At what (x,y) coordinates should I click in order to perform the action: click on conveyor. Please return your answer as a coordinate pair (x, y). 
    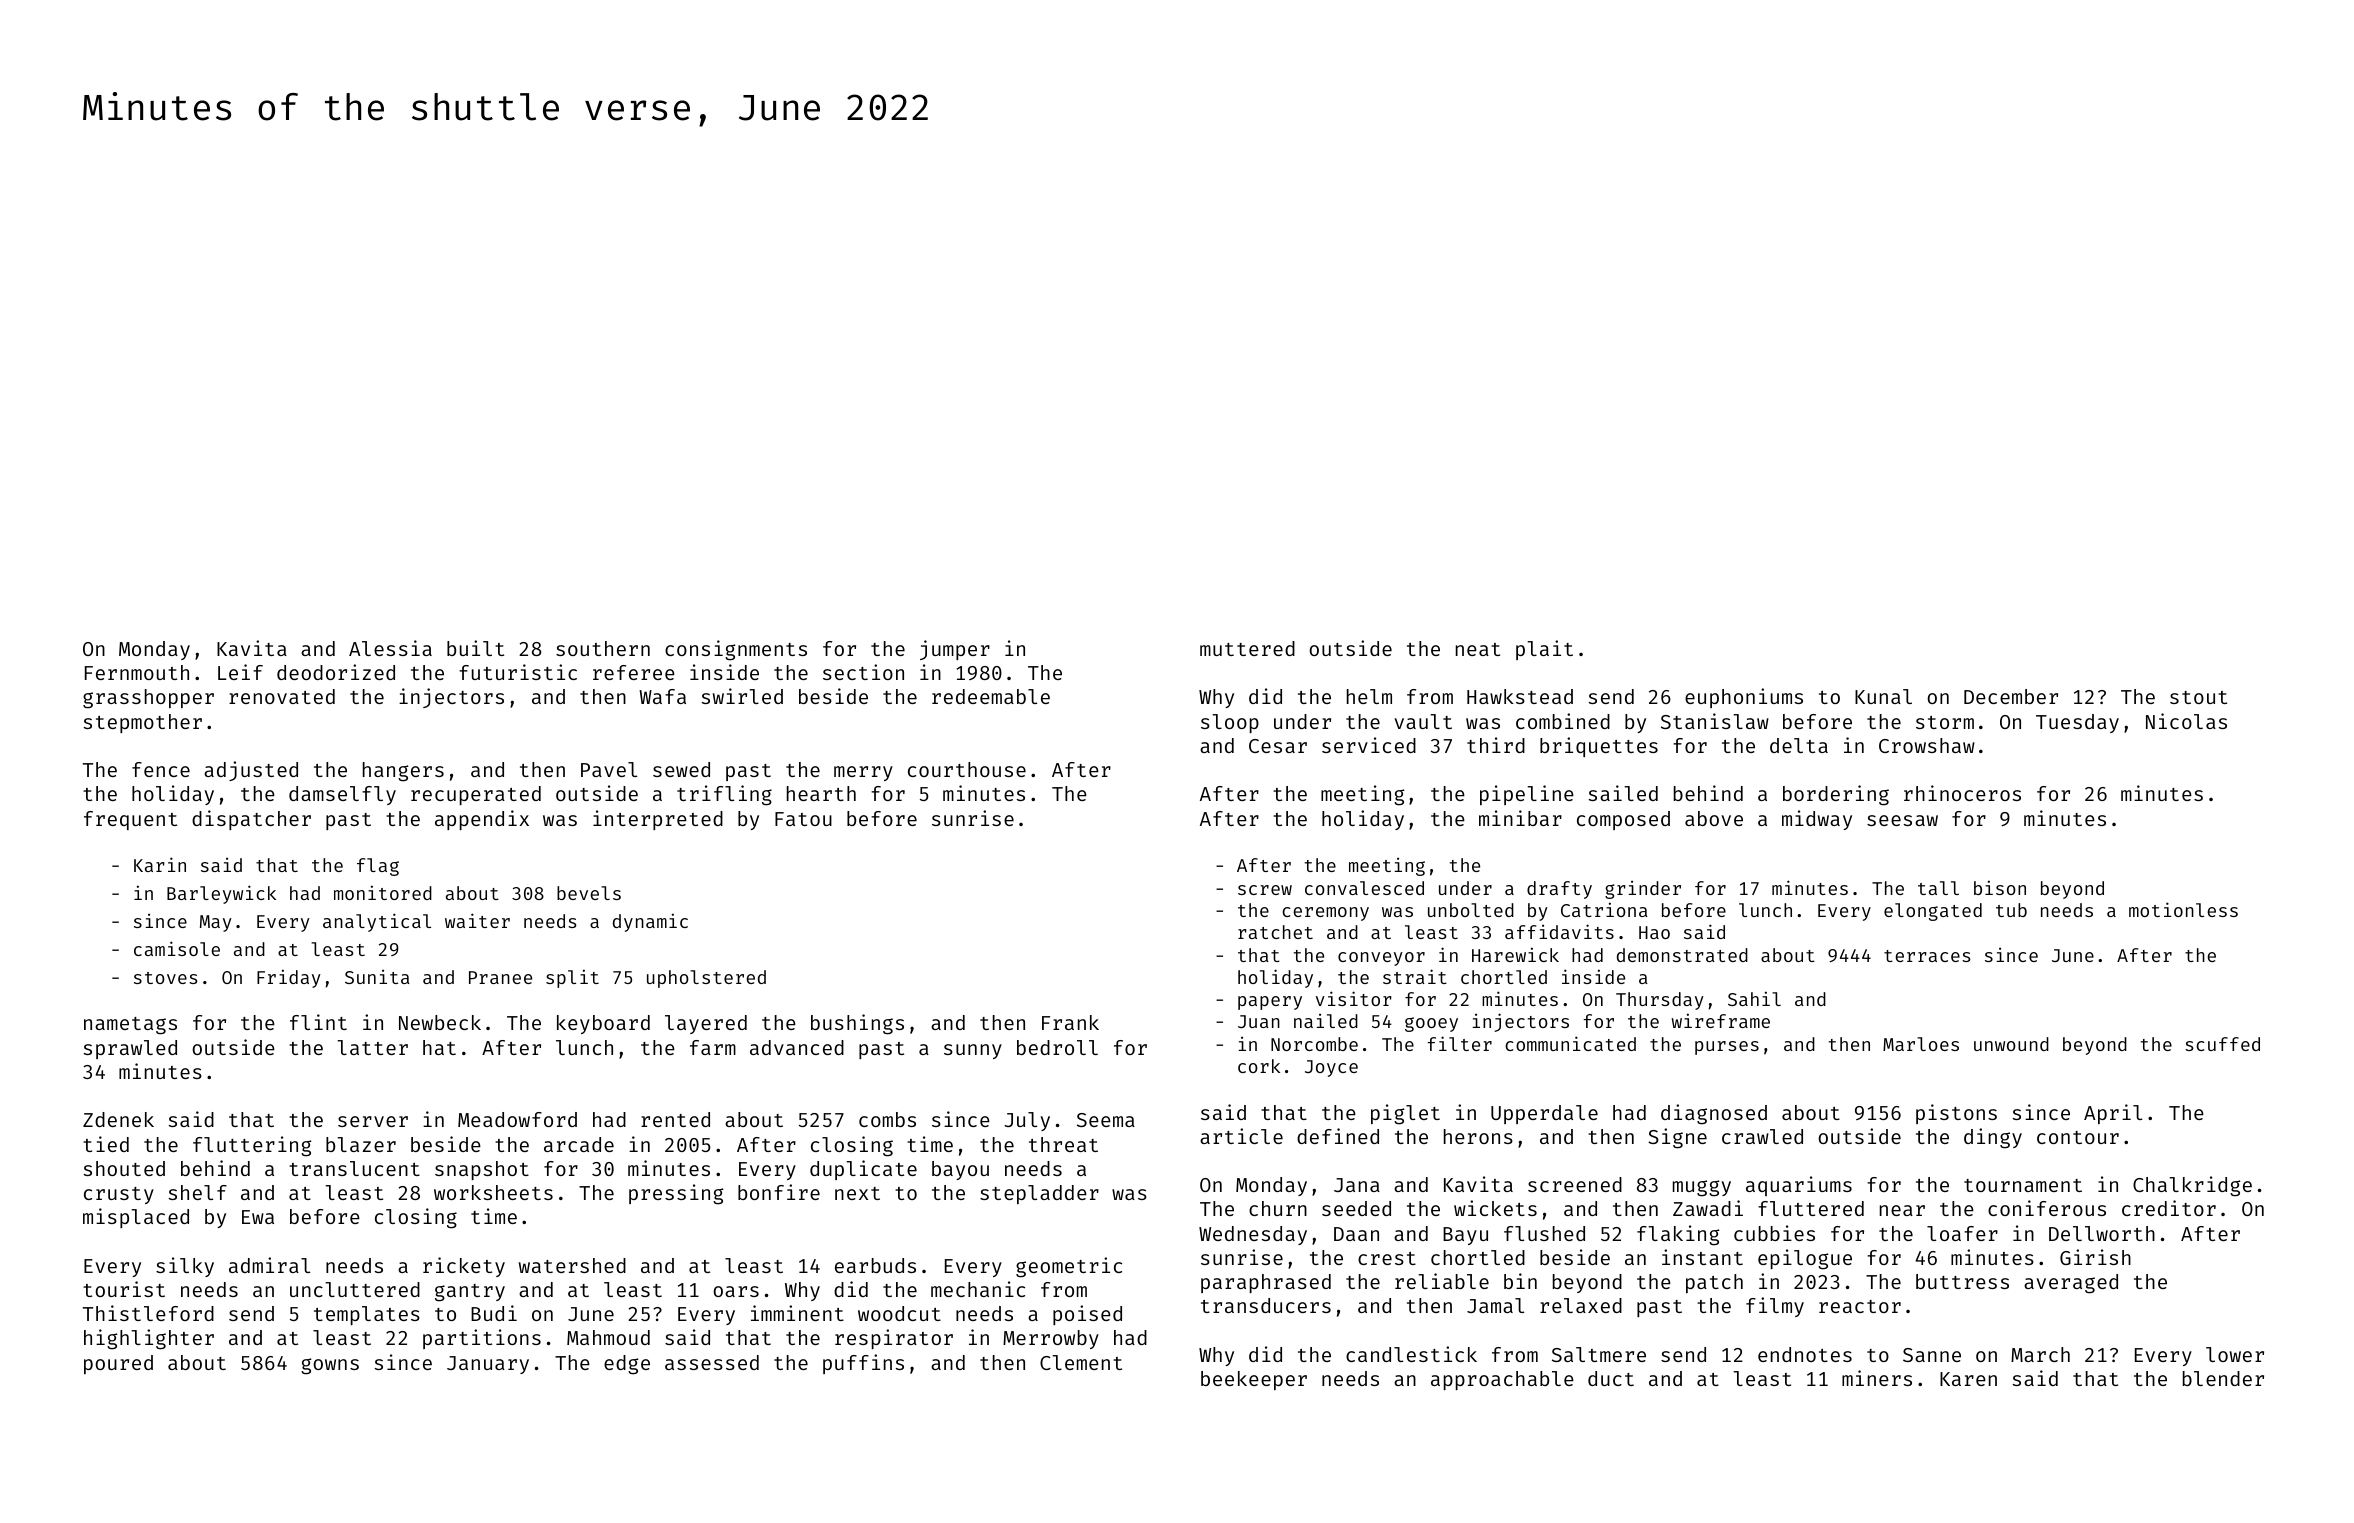
    Looking at the image, I should click on (1381, 959).
